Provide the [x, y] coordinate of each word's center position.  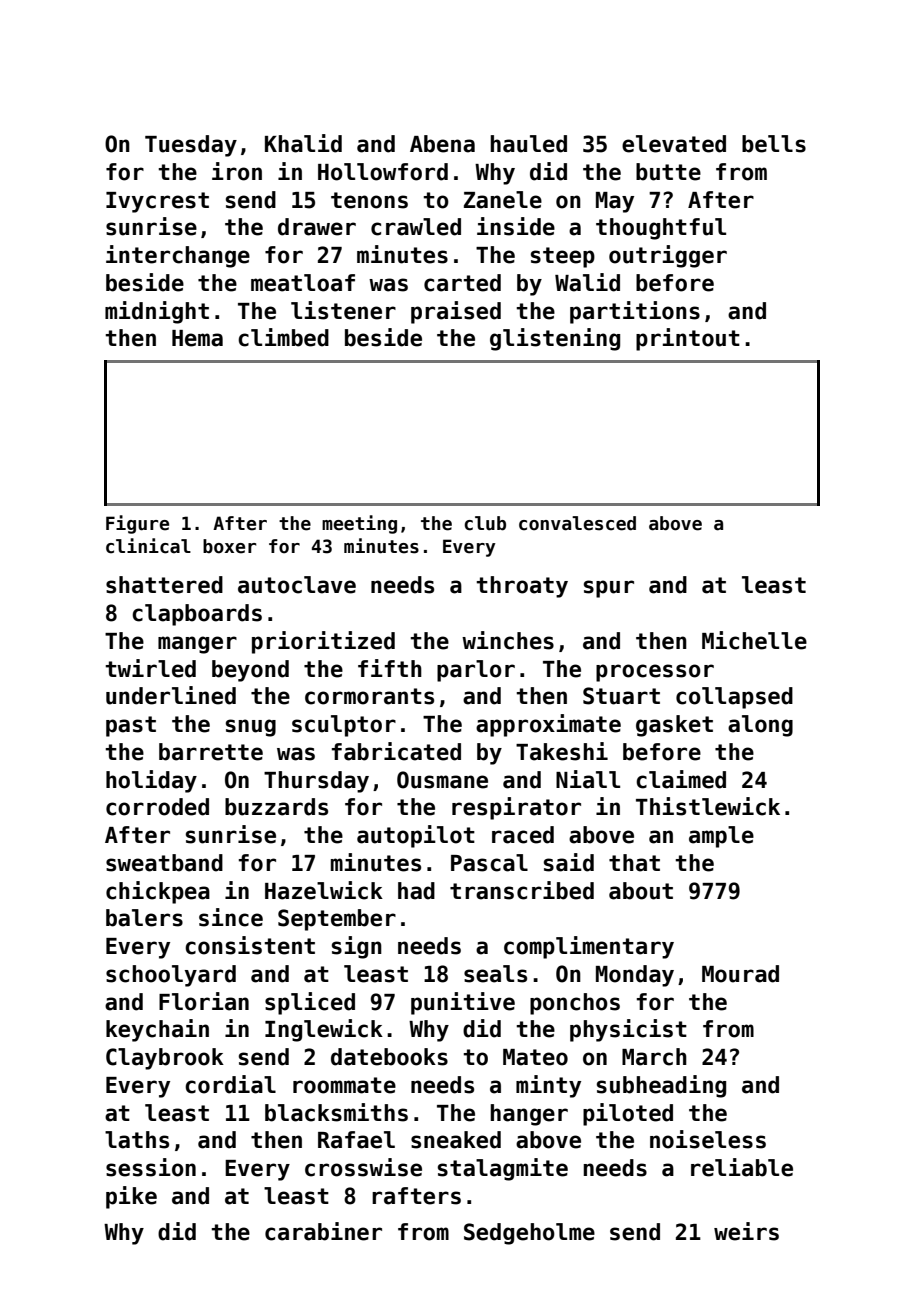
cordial [230, 1084]
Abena [442, 144]
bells [774, 144]
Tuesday [191, 146]
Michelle [754, 640]
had [416, 891]
